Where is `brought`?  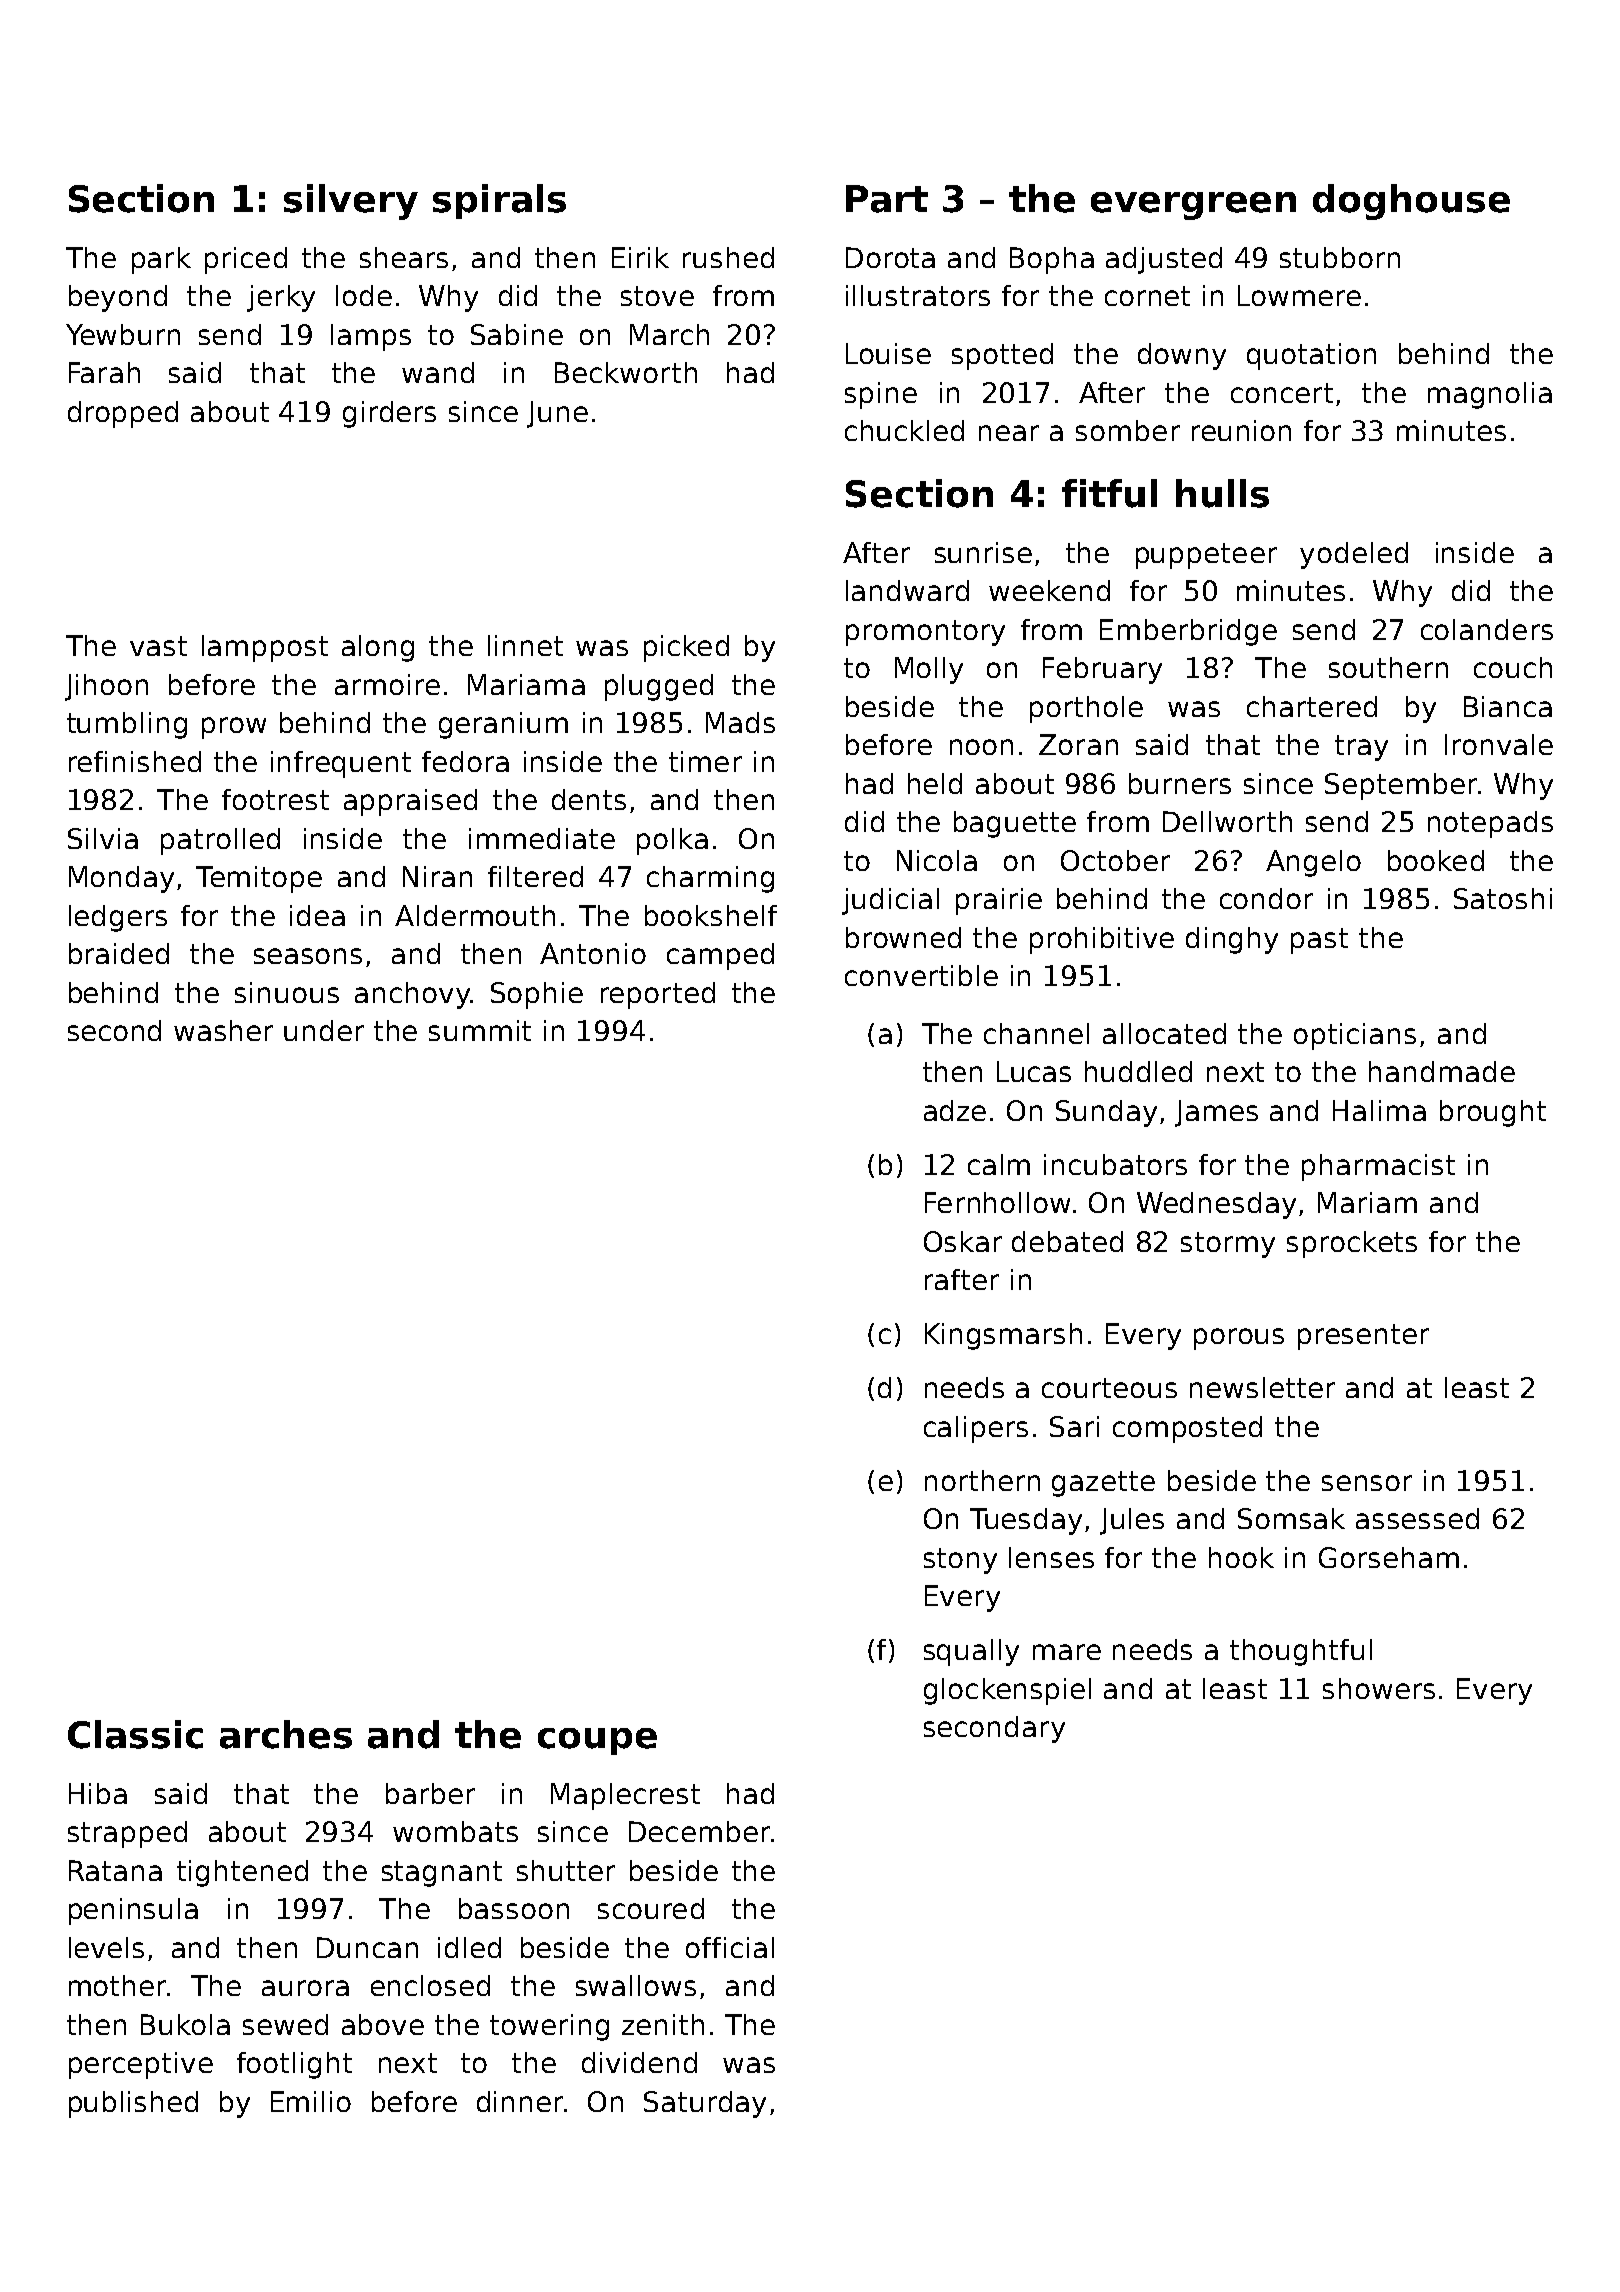
brought is located at coordinates (1493, 1113).
